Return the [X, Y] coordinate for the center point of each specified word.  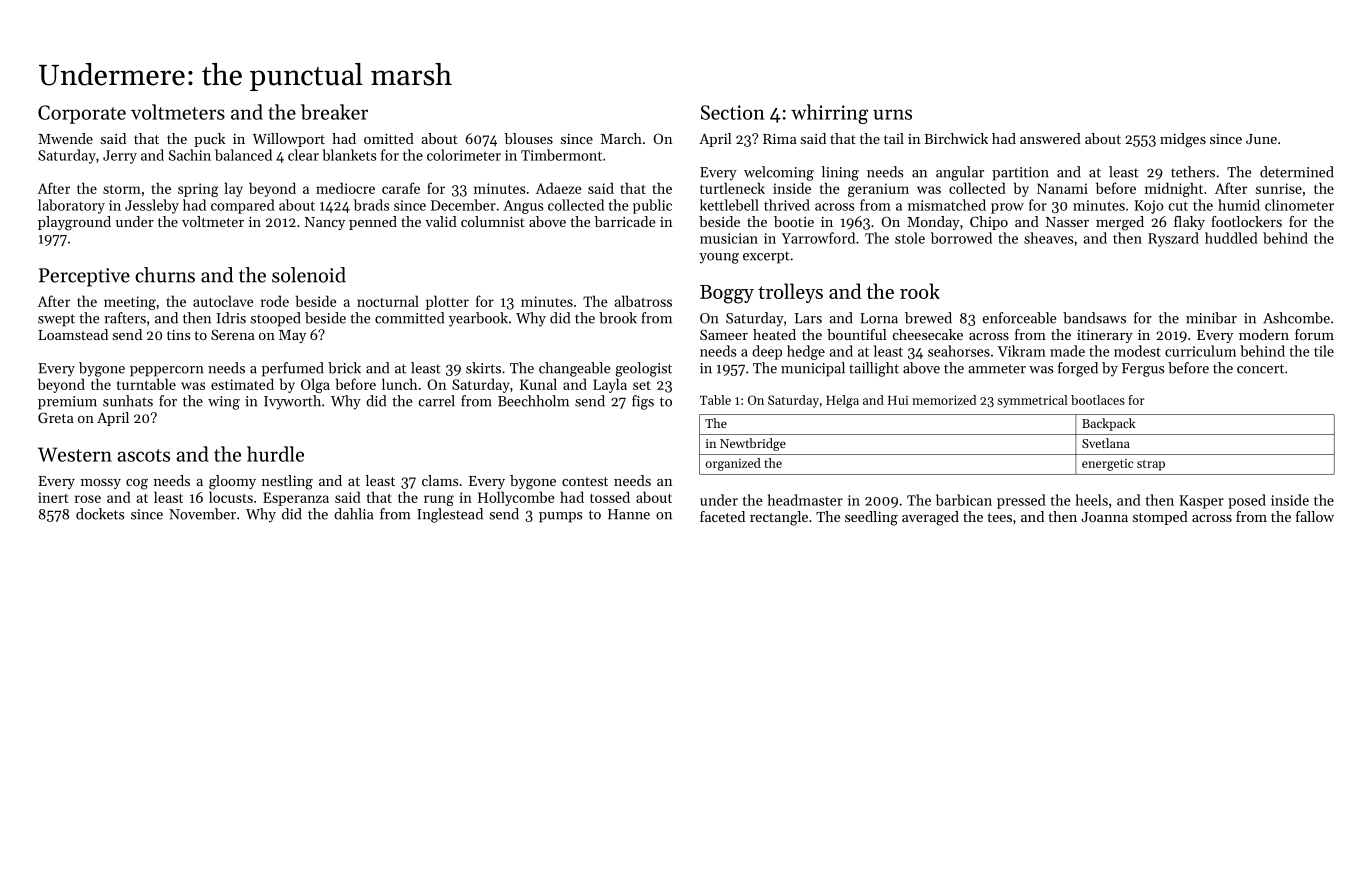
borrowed [961, 238]
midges [1183, 140]
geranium [878, 190]
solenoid [309, 275]
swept [56, 320]
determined [1297, 172]
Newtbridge [753, 444]
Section [733, 112]
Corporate [82, 114]
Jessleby [152, 206]
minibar [1211, 318]
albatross [643, 301]
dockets [100, 514]
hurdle [275, 454]
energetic [1107, 465]
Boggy [727, 294]
